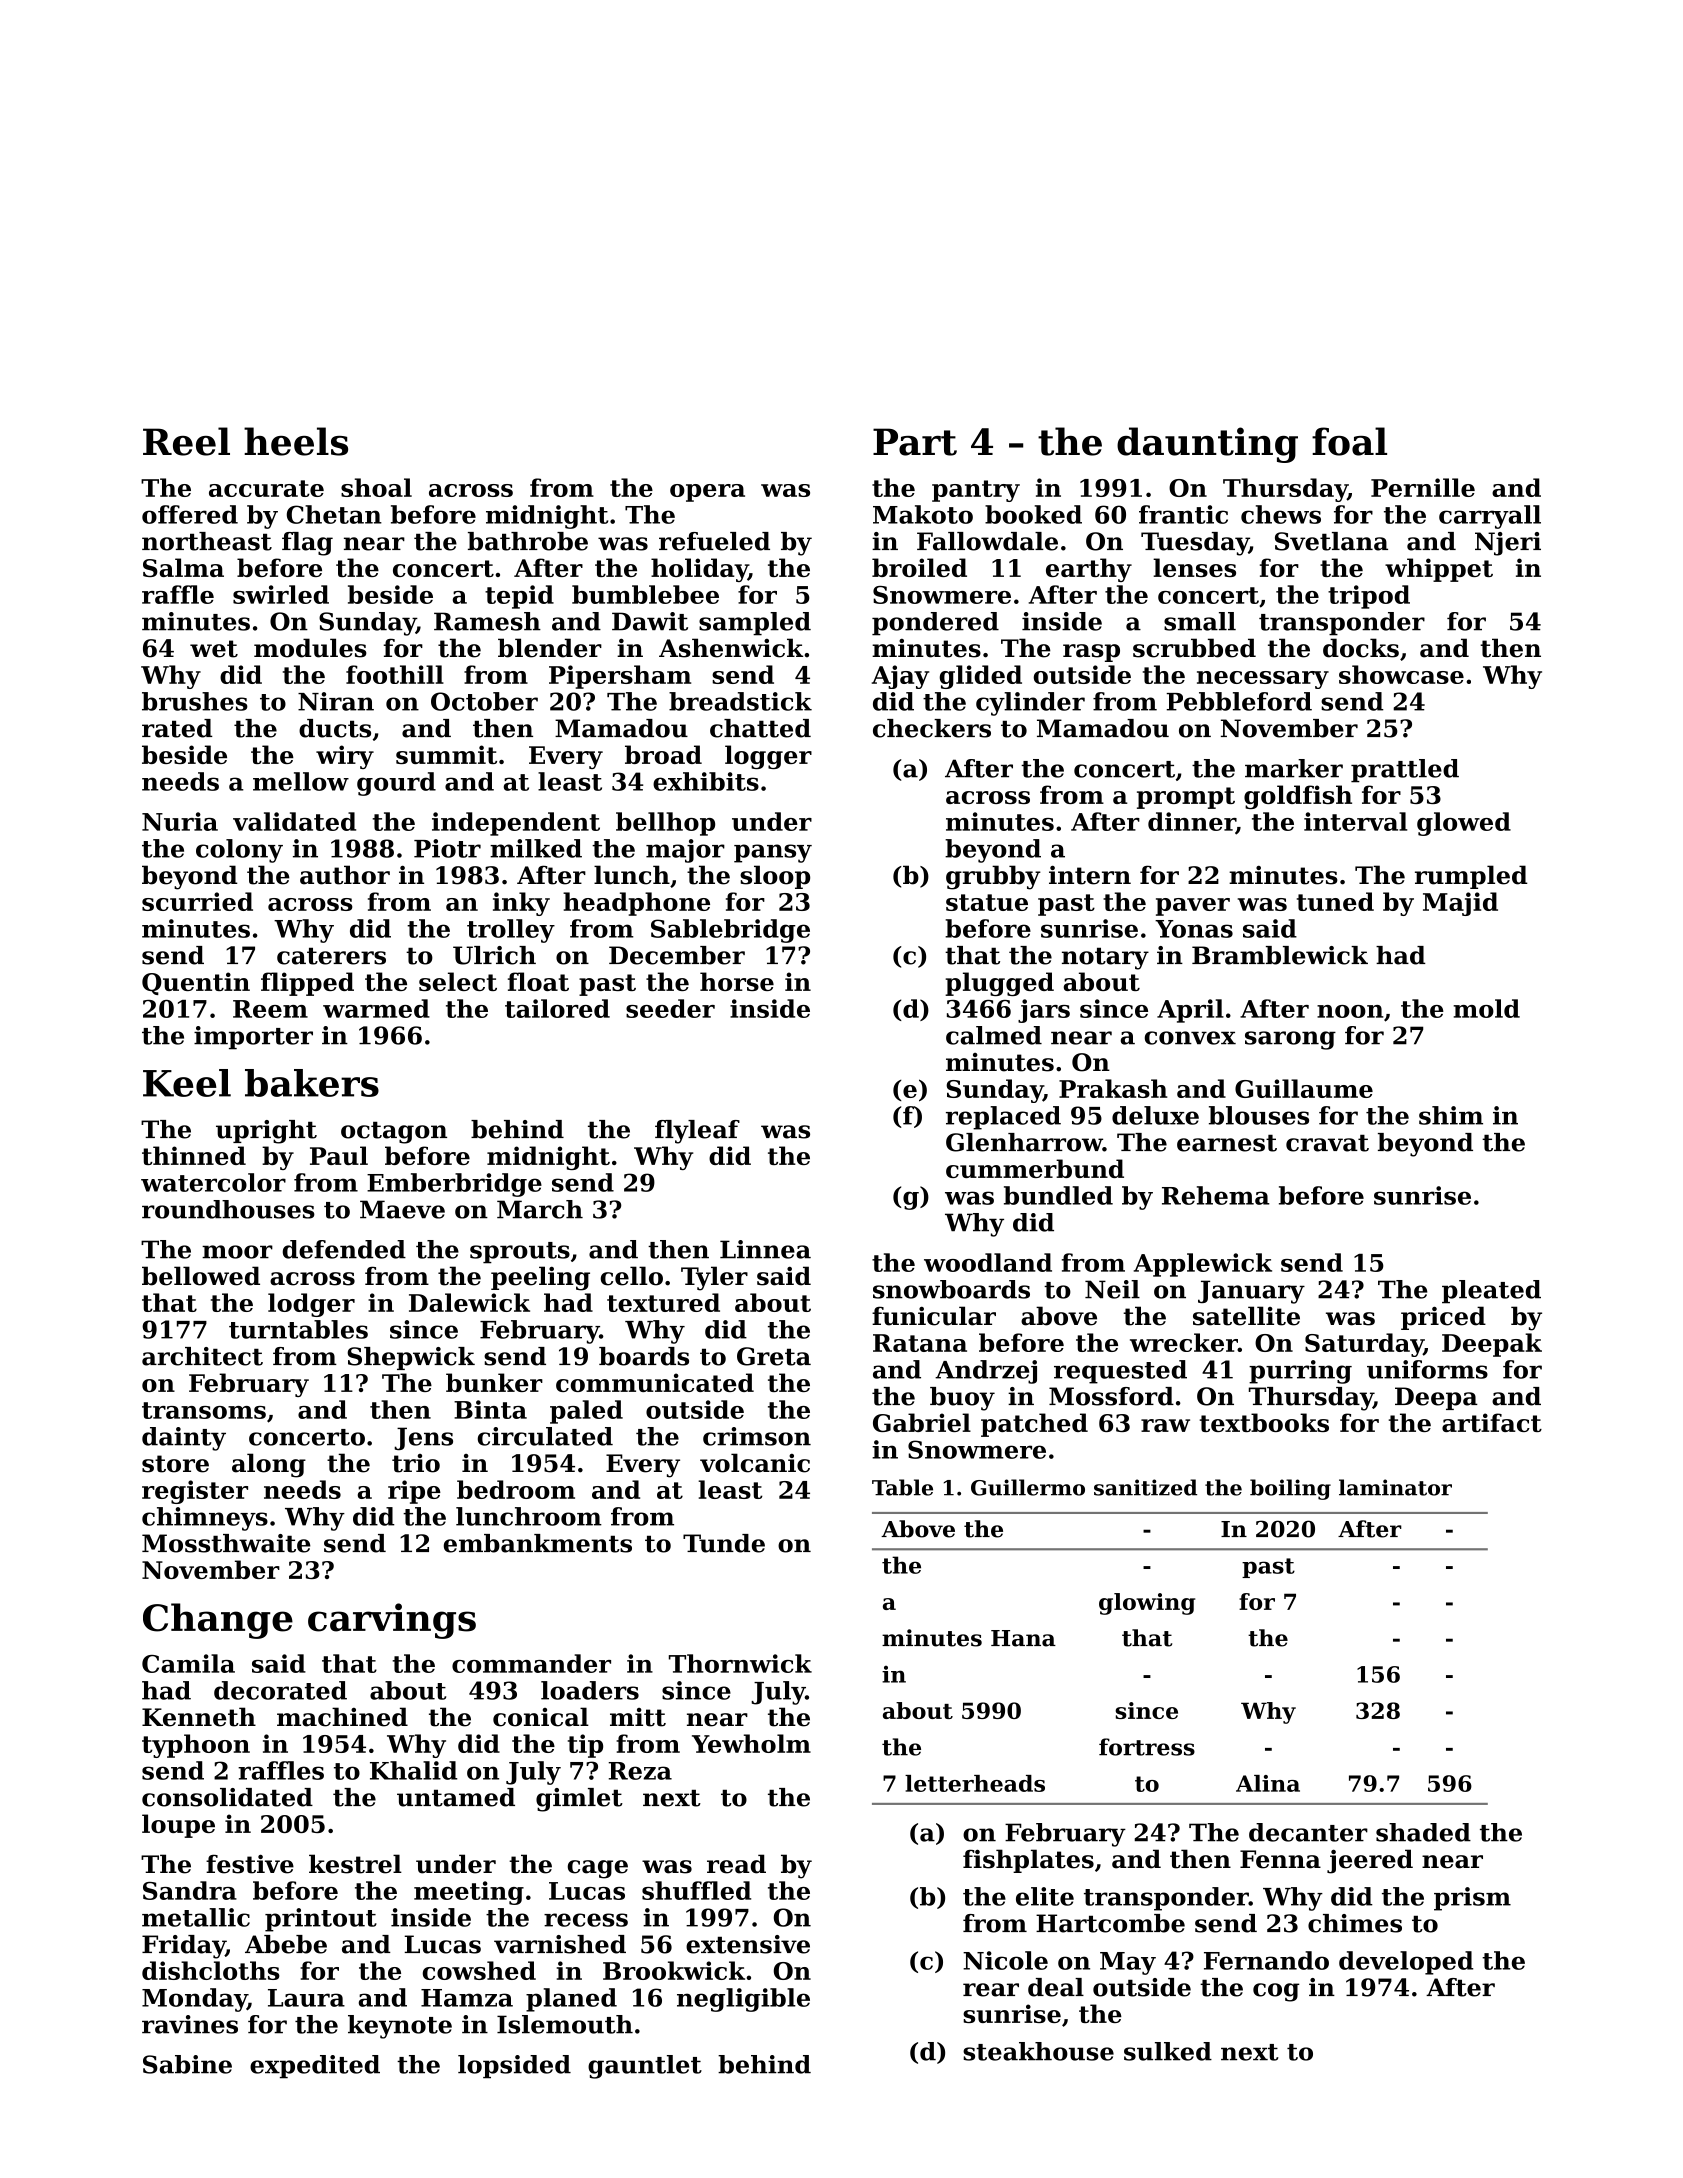 The width and height of the image is (1683, 2178). What do you see at coordinates (915, 442) in the image?
I see `Part` at bounding box center [915, 442].
